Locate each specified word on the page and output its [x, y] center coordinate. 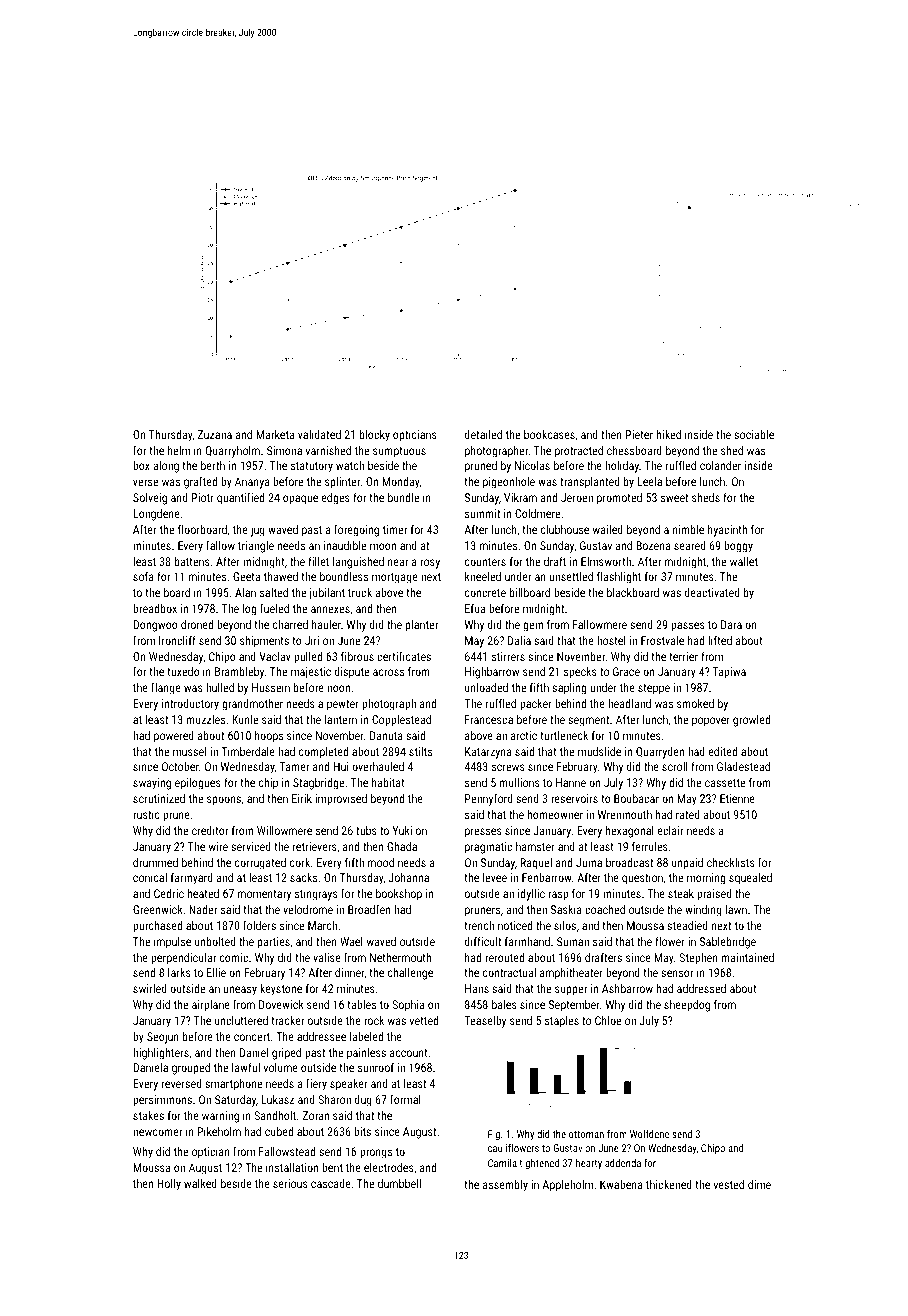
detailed [483, 434]
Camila [502, 1163]
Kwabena [621, 1184]
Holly [169, 1185]
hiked [669, 434]
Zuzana [215, 434]
